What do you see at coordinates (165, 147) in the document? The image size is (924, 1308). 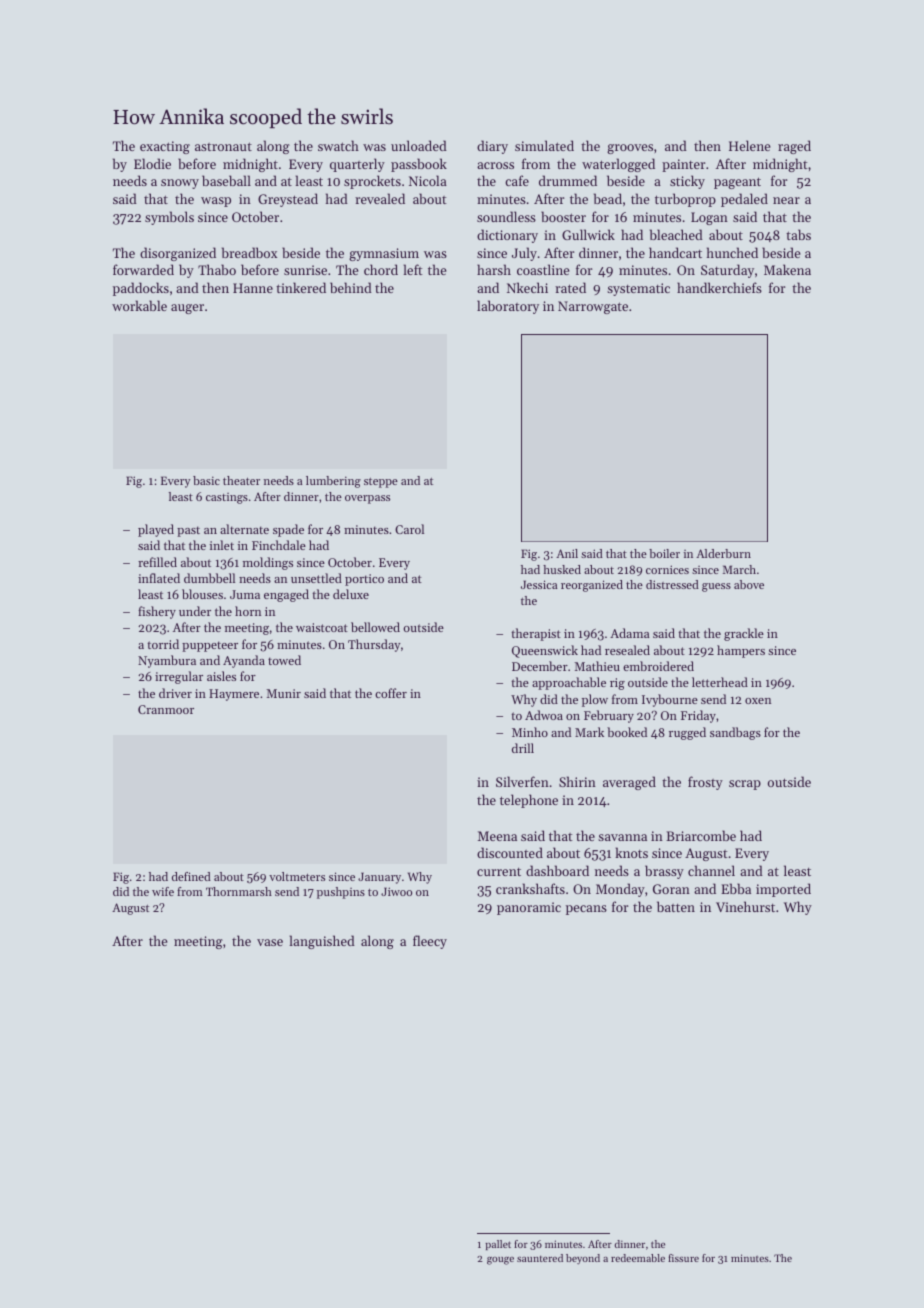 I see `exacting` at bounding box center [165, 147].
